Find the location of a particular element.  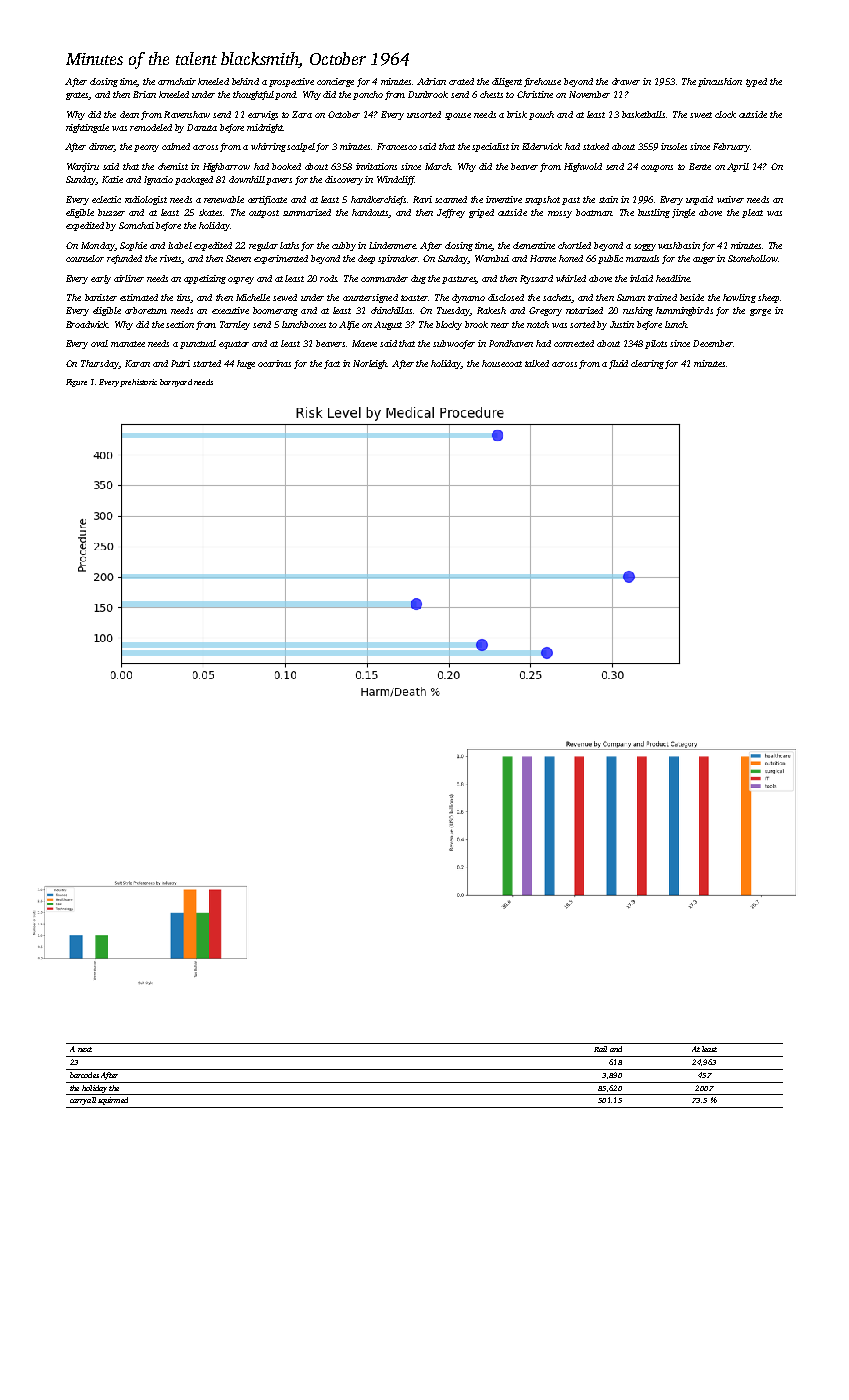

manatee is located at coordinates (128, 344).
